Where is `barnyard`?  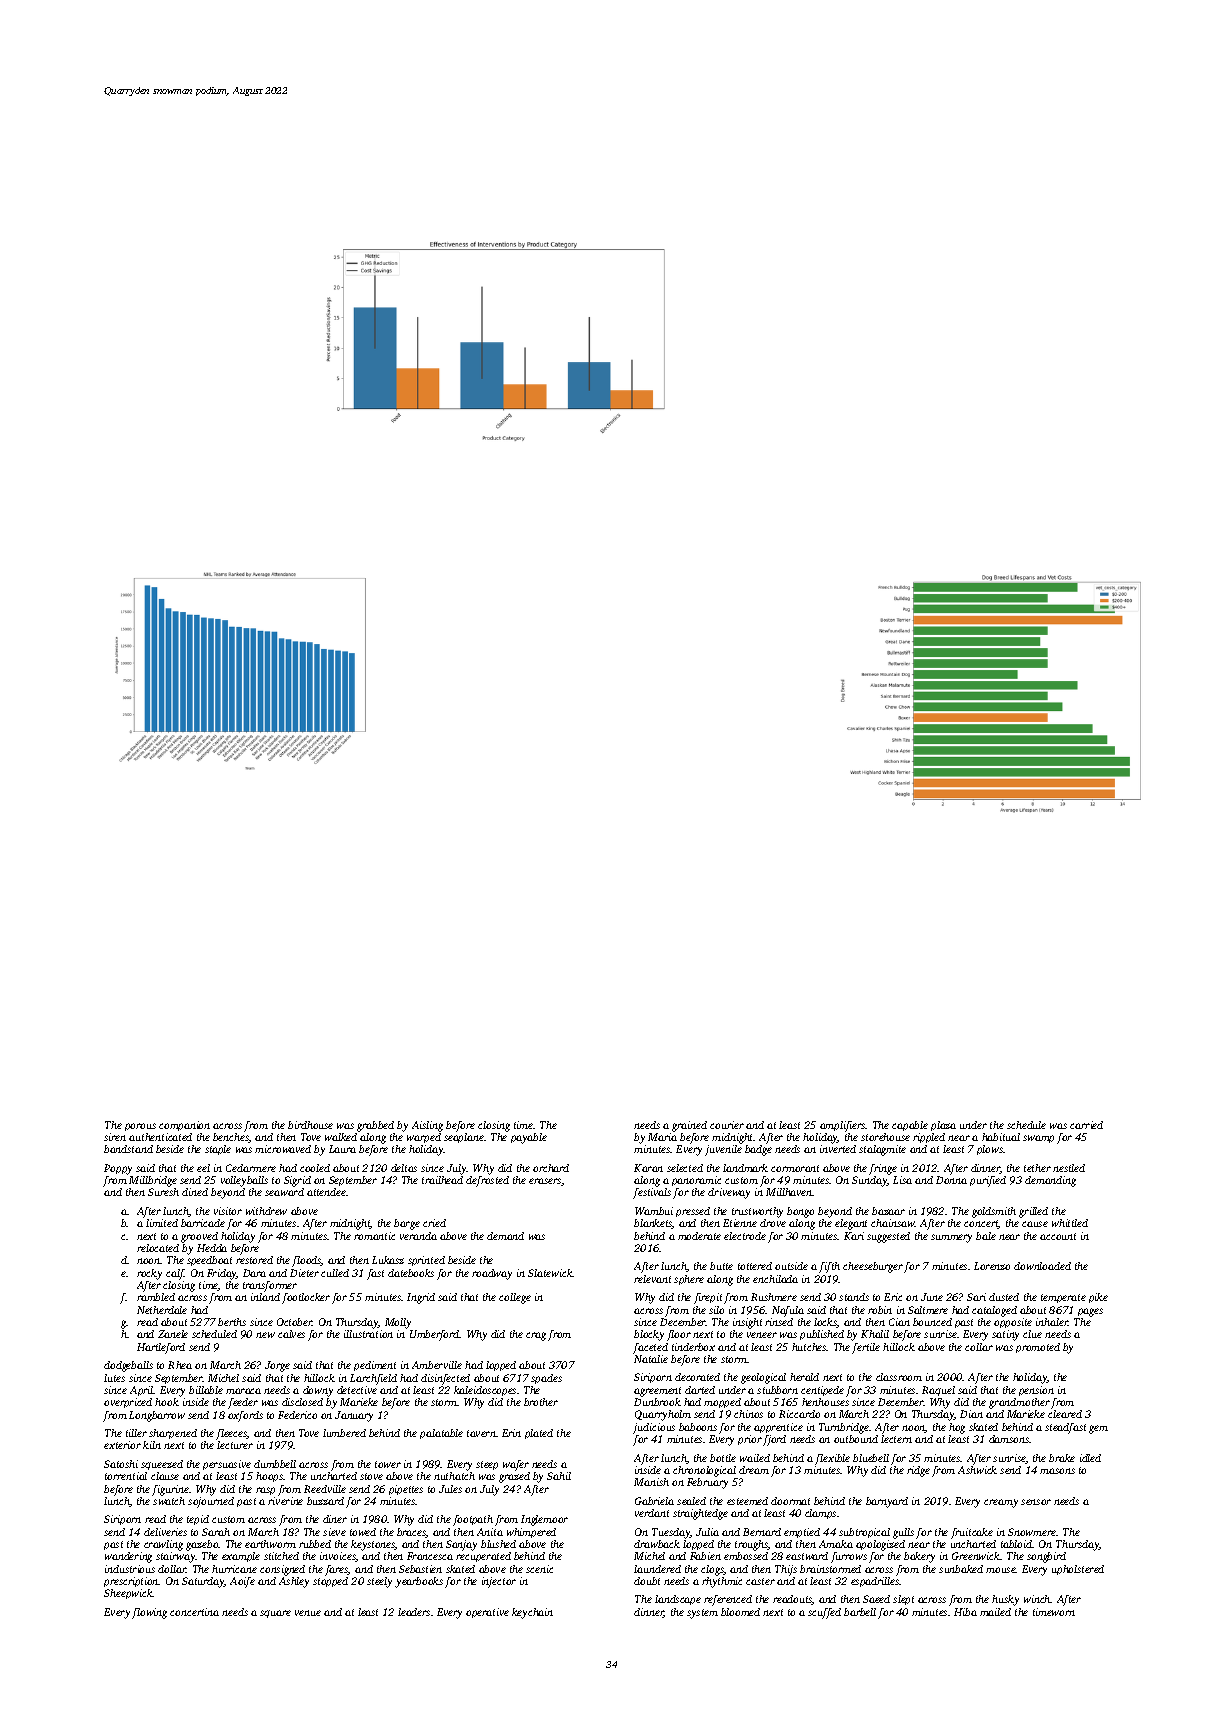 barnyard is located at coordinates (887, 1502).
